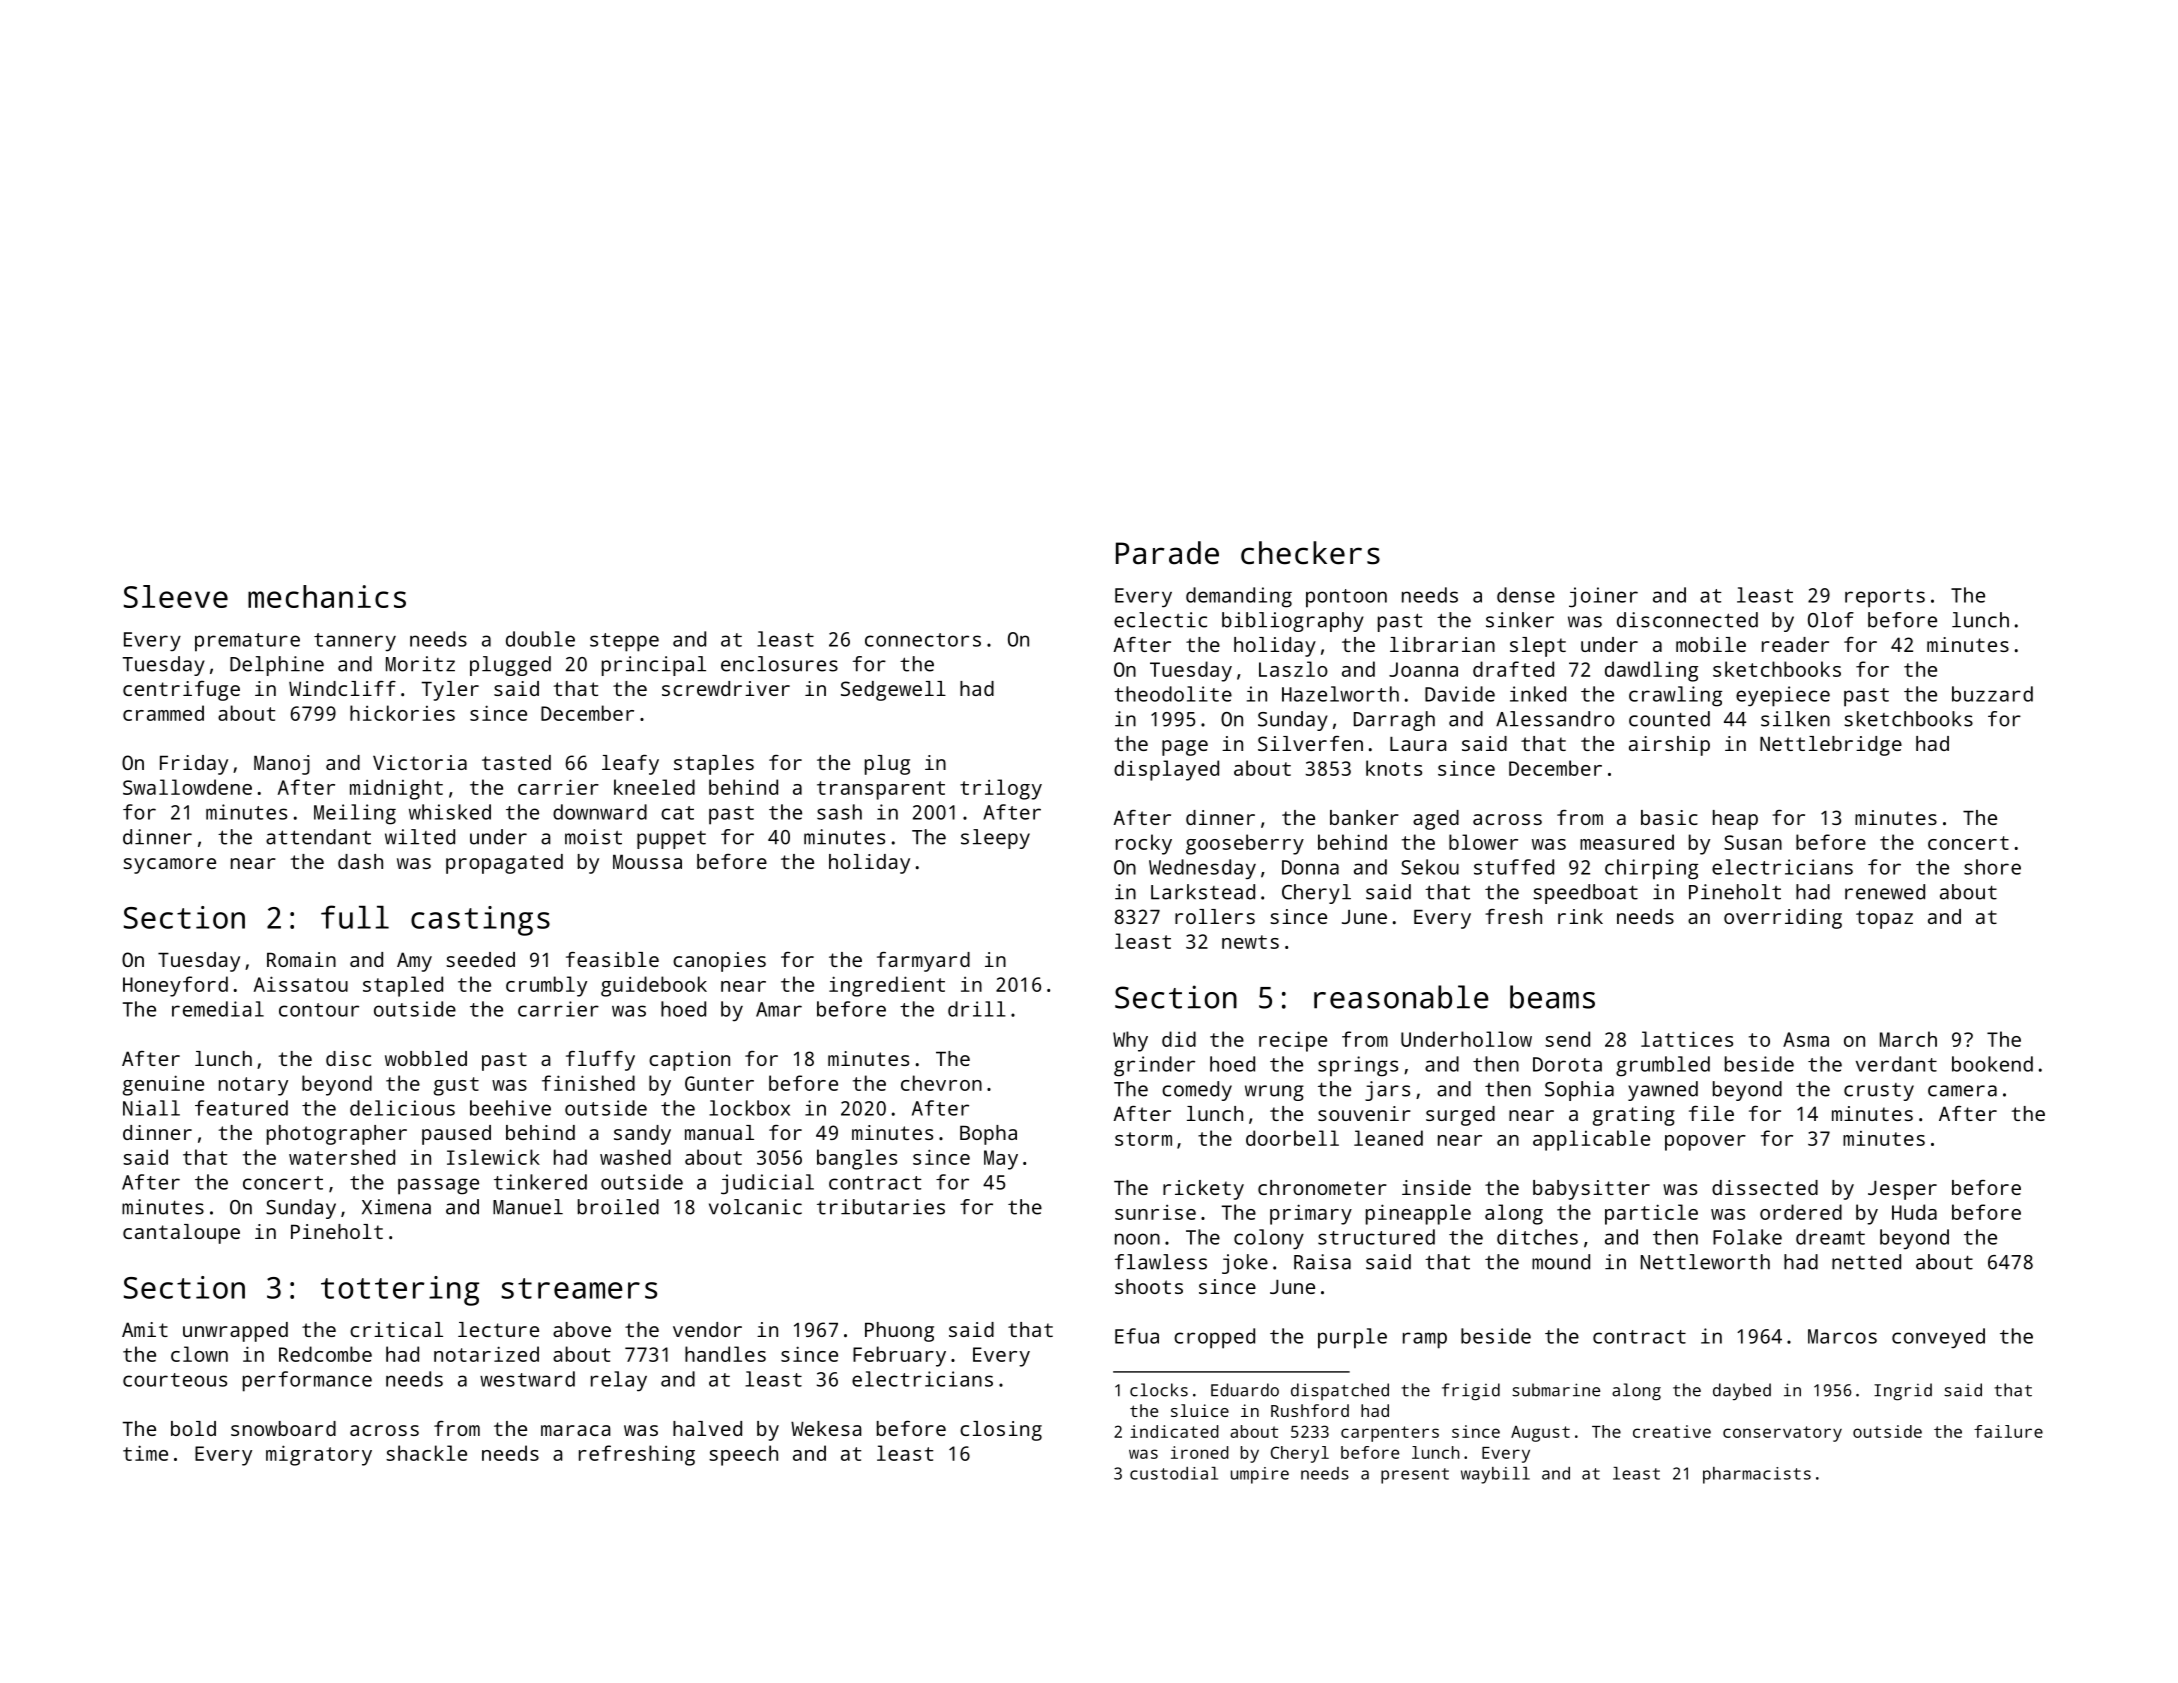  I want to click on steppe, so click(624, 642).
